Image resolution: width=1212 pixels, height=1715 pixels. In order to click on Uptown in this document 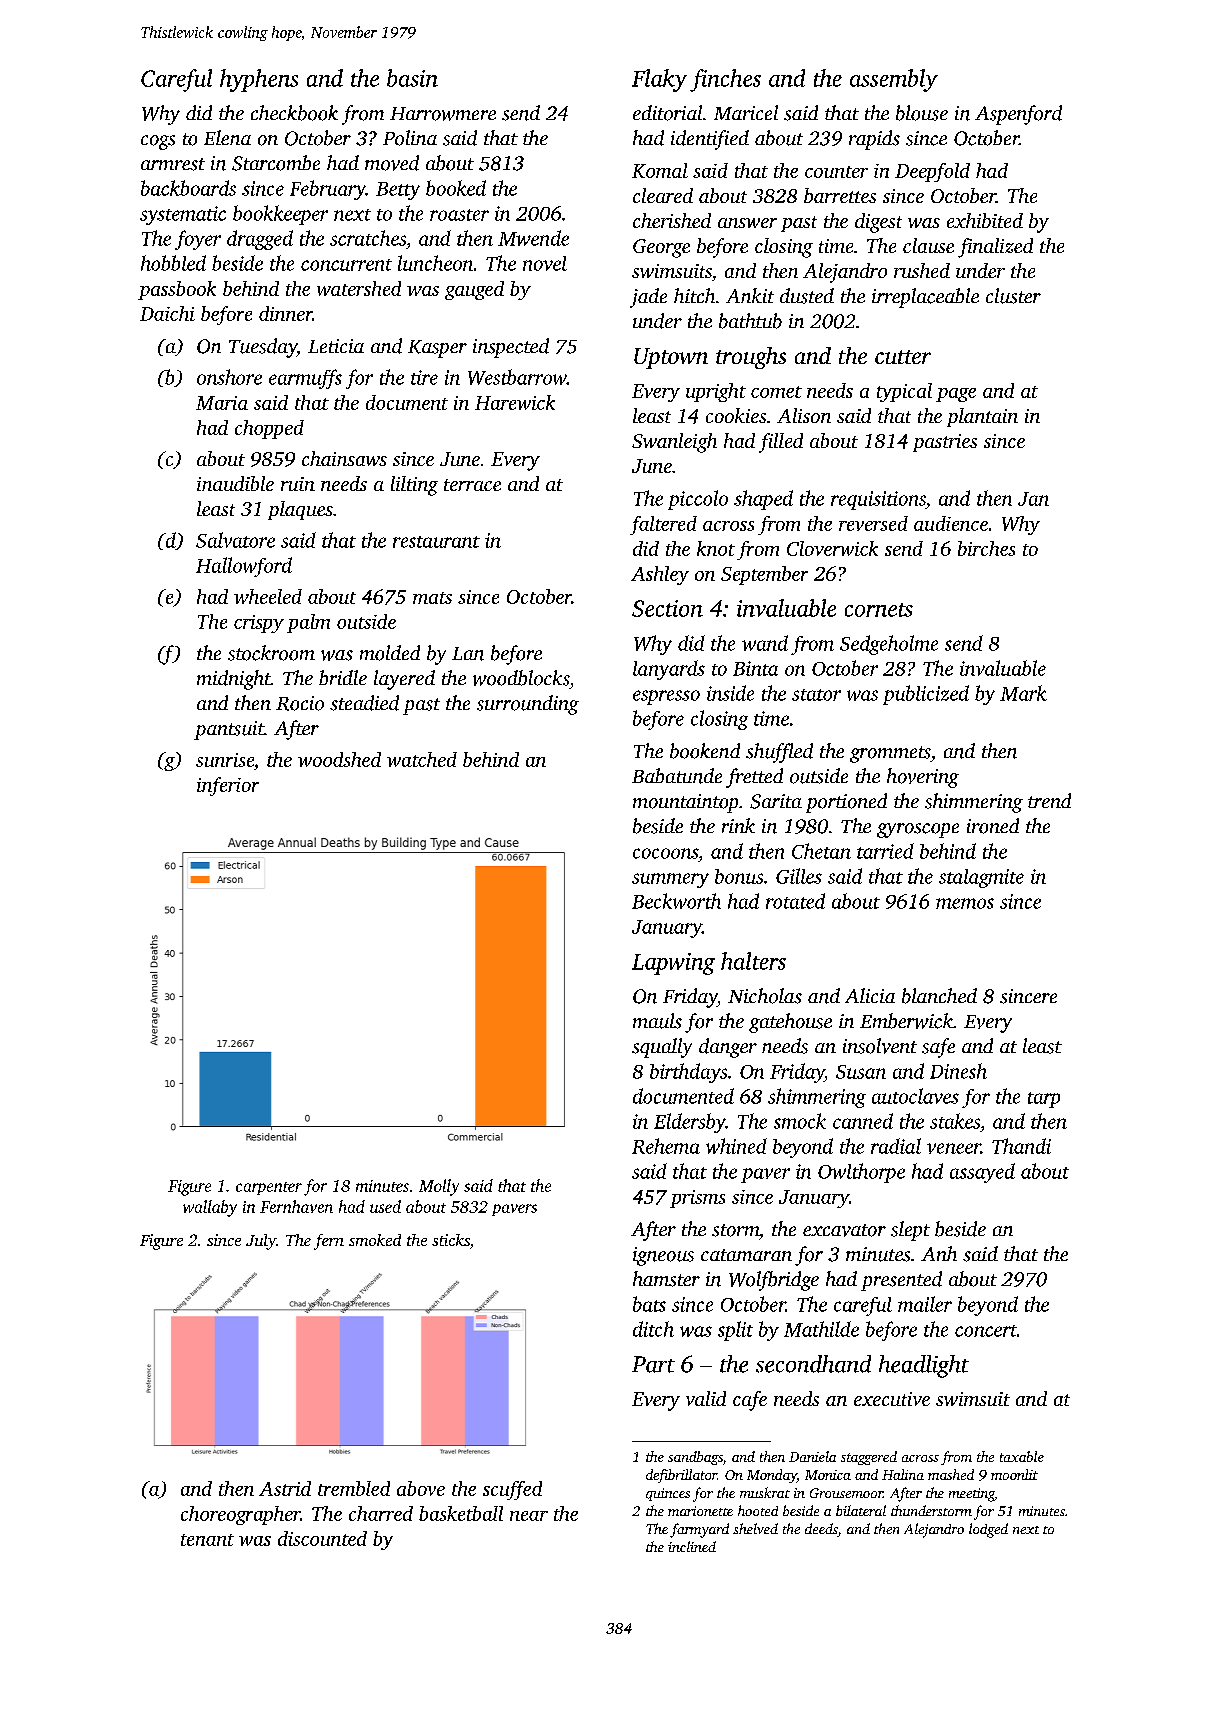, I will do `click(671, 358)`.
